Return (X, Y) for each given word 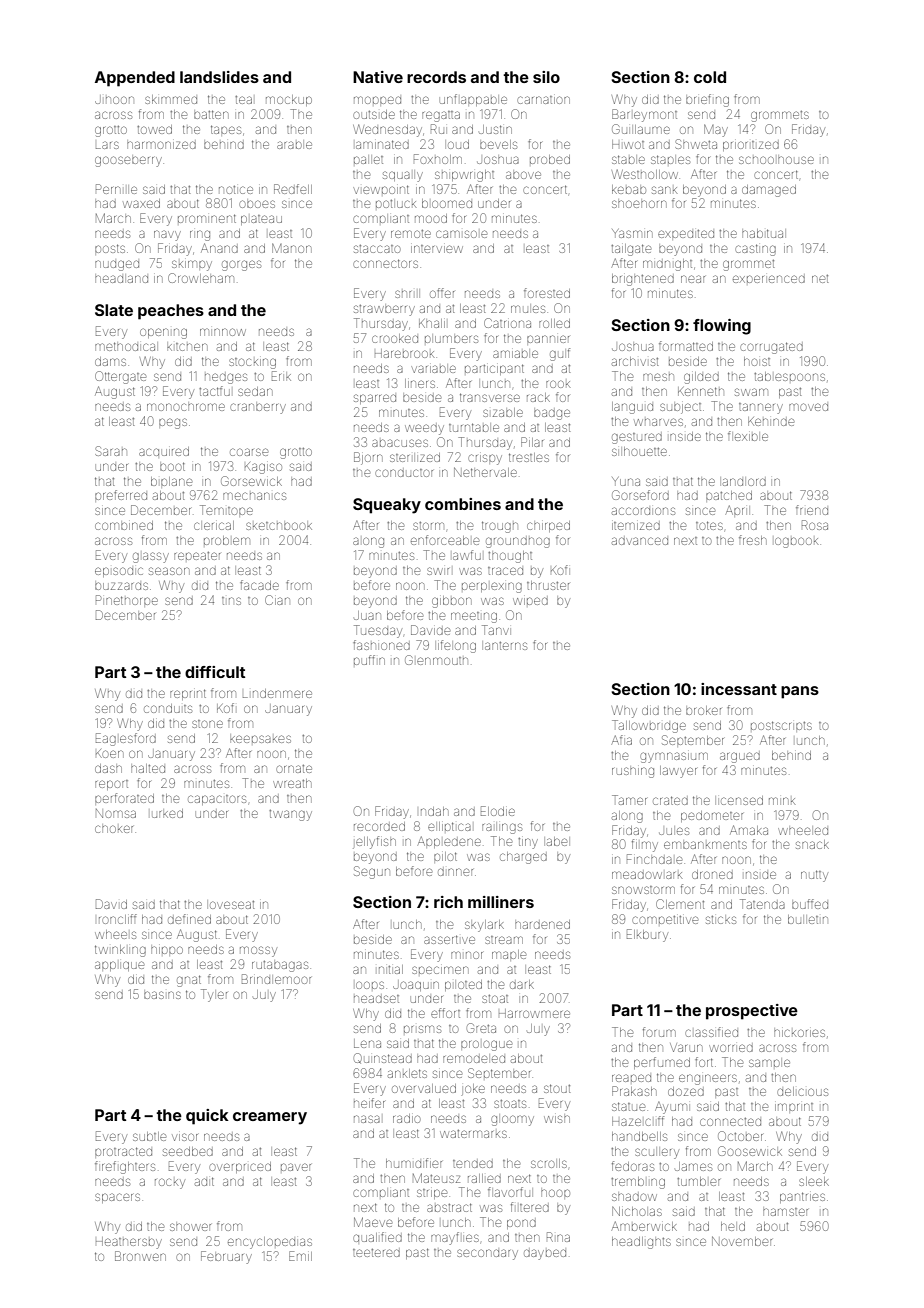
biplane (171, 481)
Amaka (749, 830)
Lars (107, 145)
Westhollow (645, 174)
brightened (643, 280)
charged (523, 858)
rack (538, 397)
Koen (109, 753)
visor (185, 1137)
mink (782, 801)
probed (550, 159)
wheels (115, 934)
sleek (814, 1181)
